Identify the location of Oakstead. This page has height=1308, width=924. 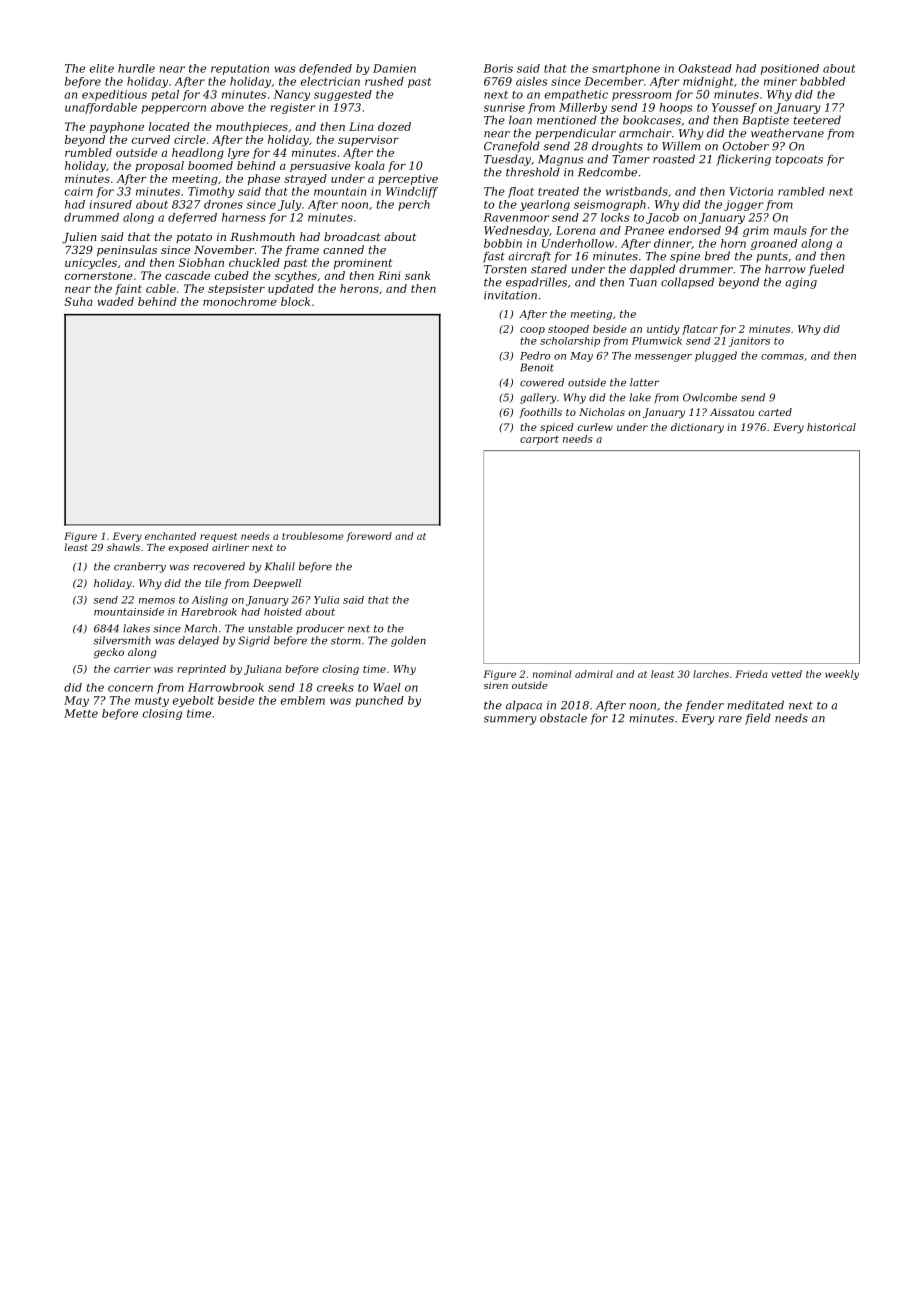
(705, 68).
